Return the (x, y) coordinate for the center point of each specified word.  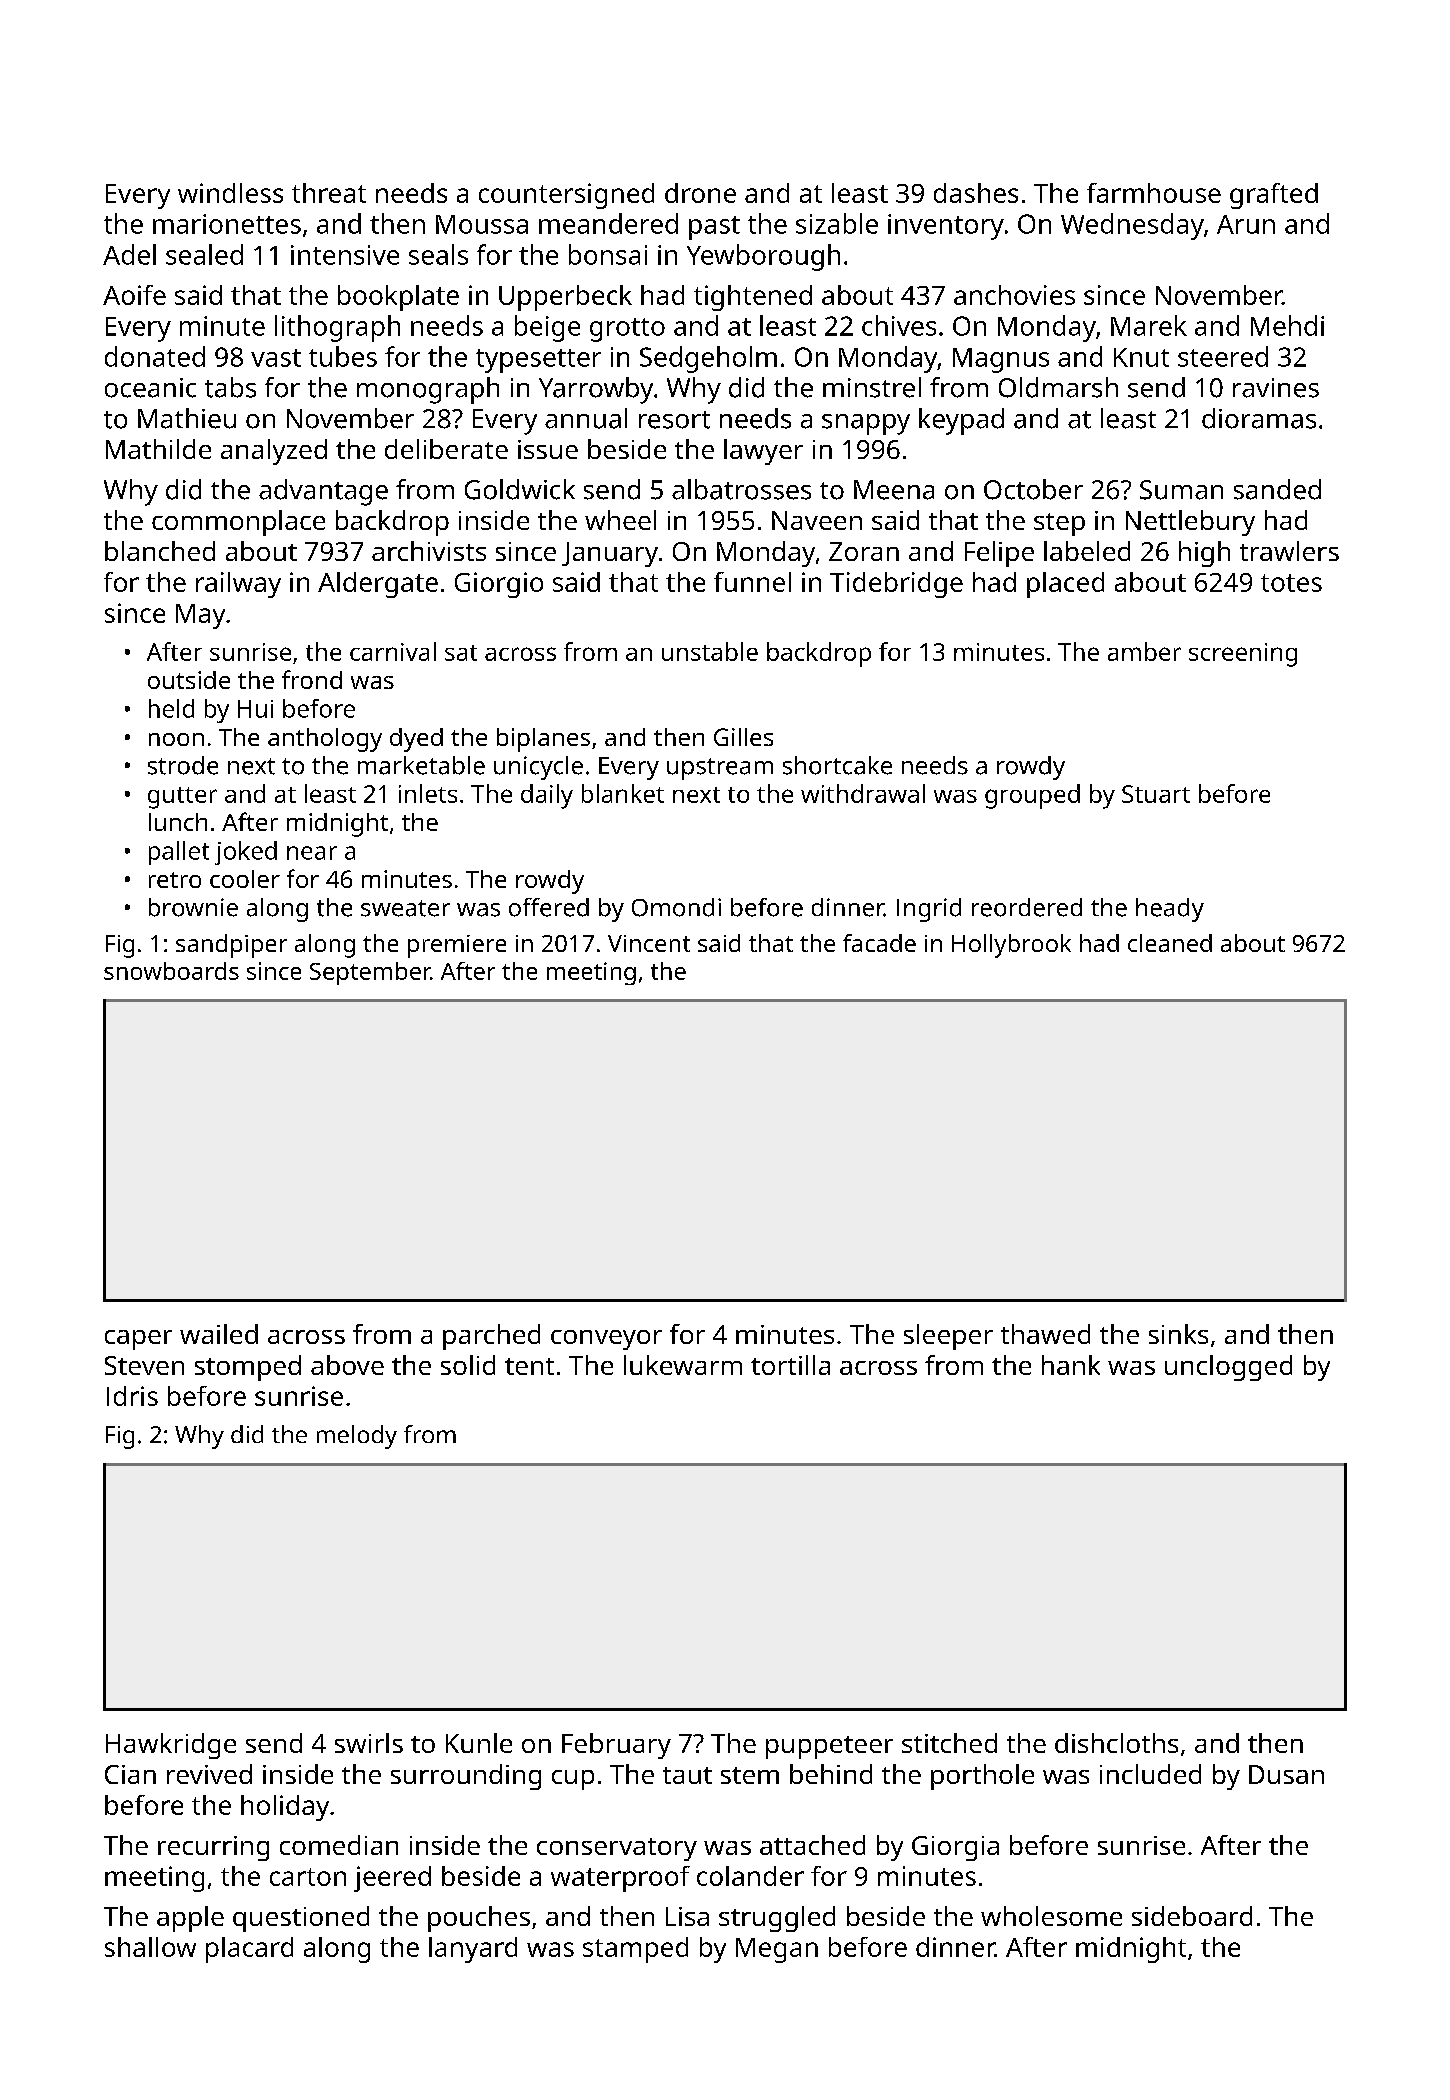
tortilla (790, 1365)
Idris (132, 1396)
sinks (1178, 1334)
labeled (1087, 551)
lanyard (473, 1950)
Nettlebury (1190, 523)
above (347, 1365)
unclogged (1228, 1368)
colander (750, 1876)
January (610, 554)
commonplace (238, 523)
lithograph (337, 328)
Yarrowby (596, 390)
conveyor (606, 1340)
